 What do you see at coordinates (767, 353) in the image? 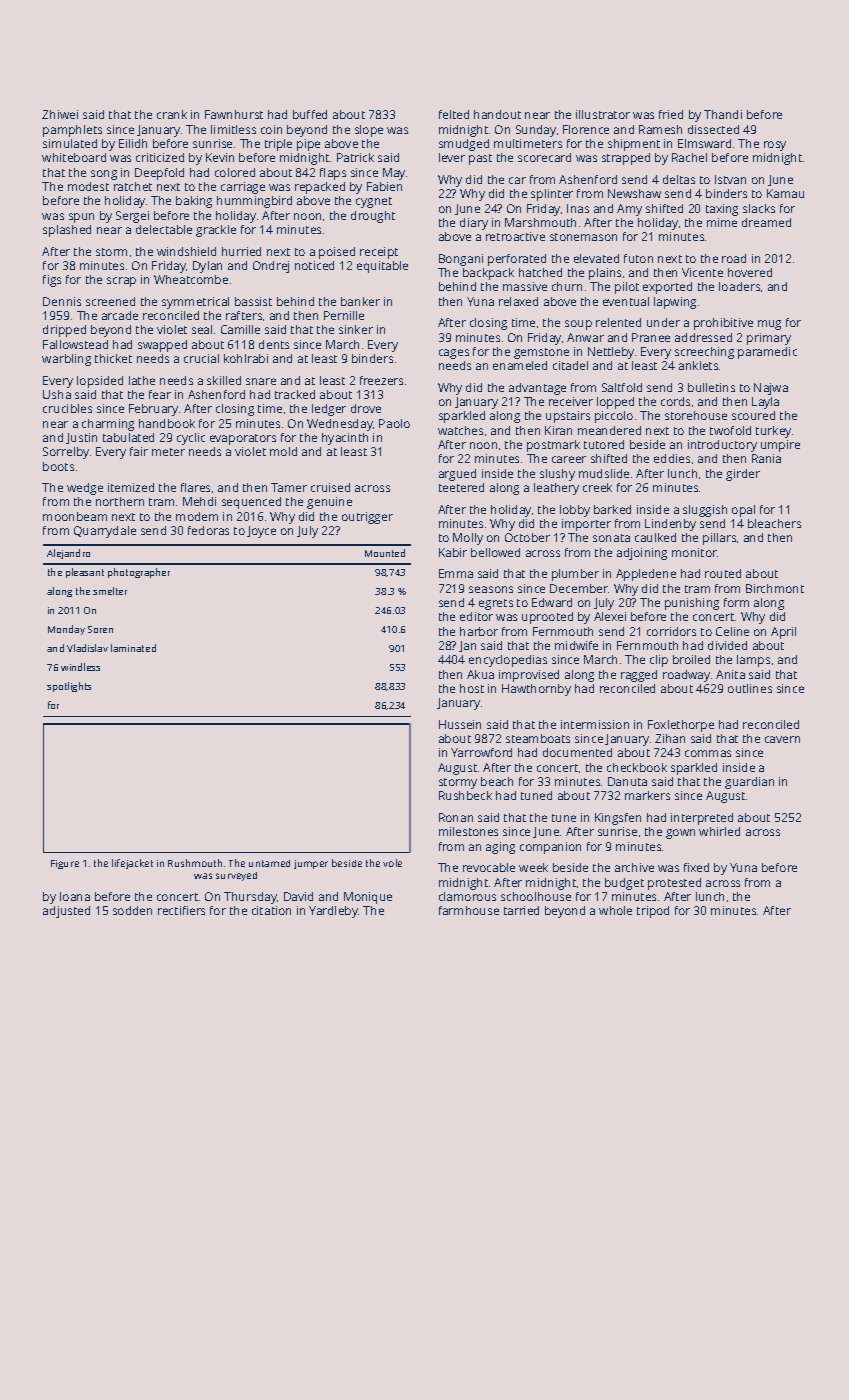
I see `paramedic` at bounding box center [767, 353].
